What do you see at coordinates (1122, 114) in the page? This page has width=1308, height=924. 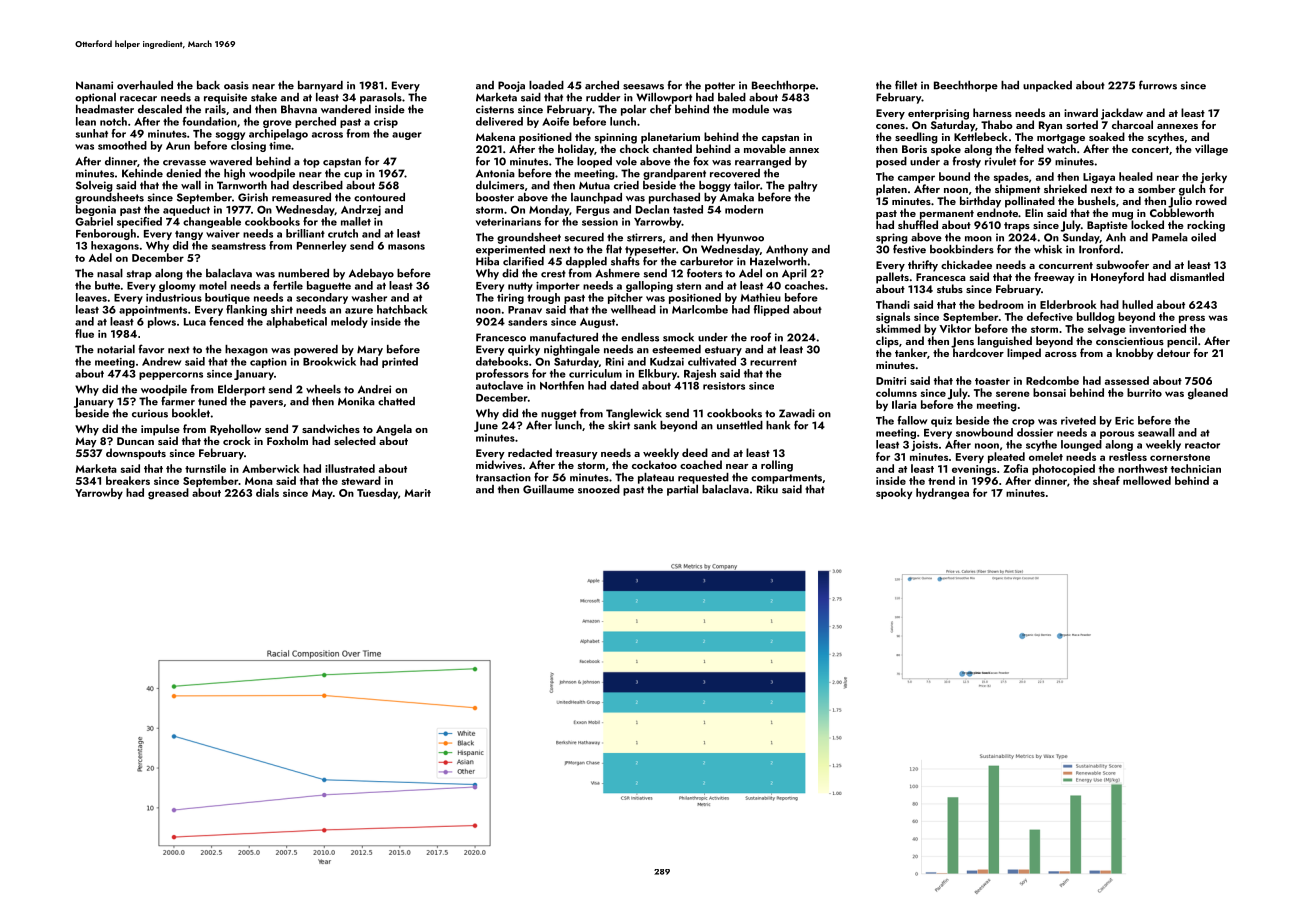 I see `jackdaw` at bounding box center [1122, 114].
